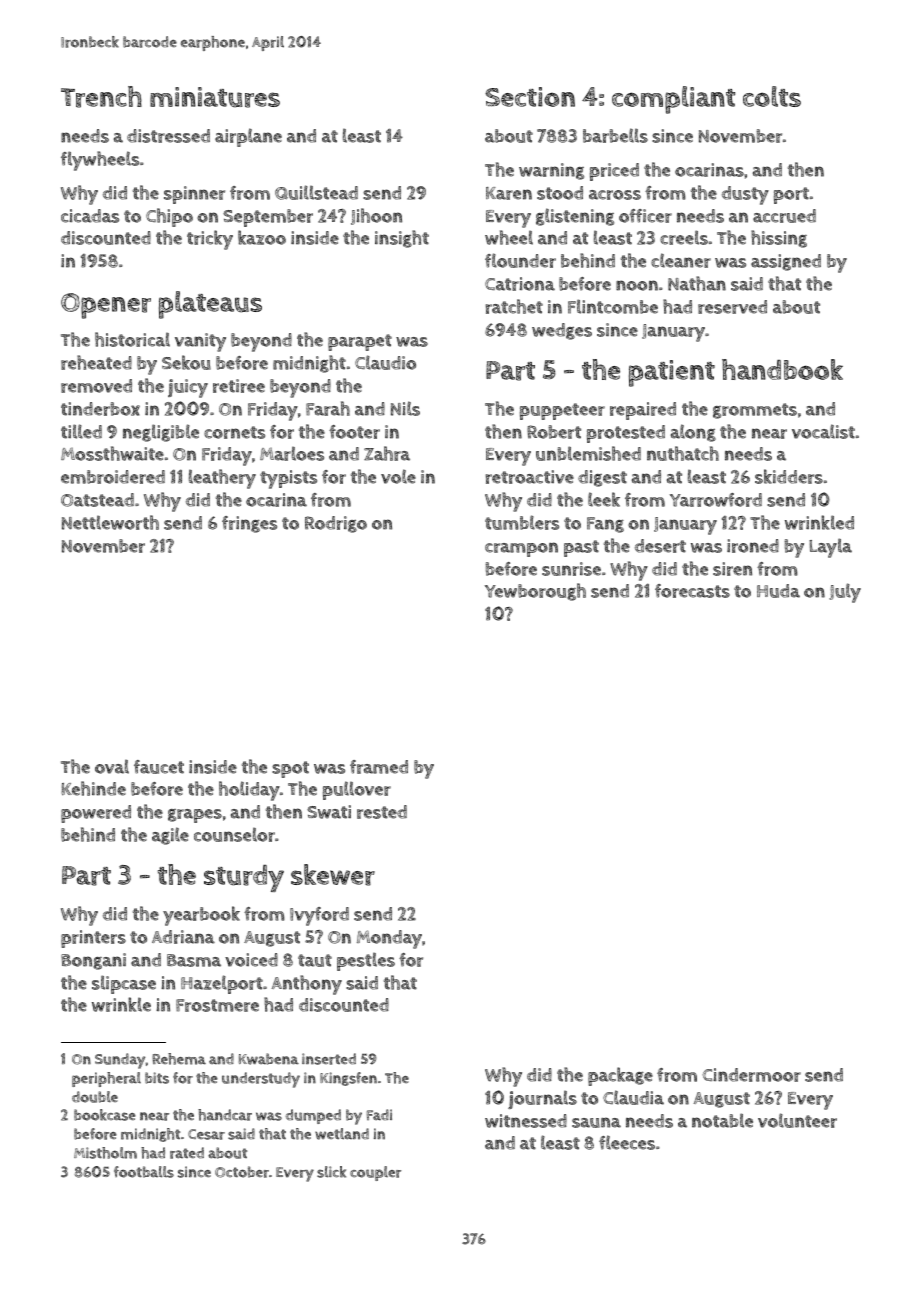 The height and width of the image is (1311, 924). Describe the element at coordinates (778, 591) in the image. I see `Huda` at that location.
